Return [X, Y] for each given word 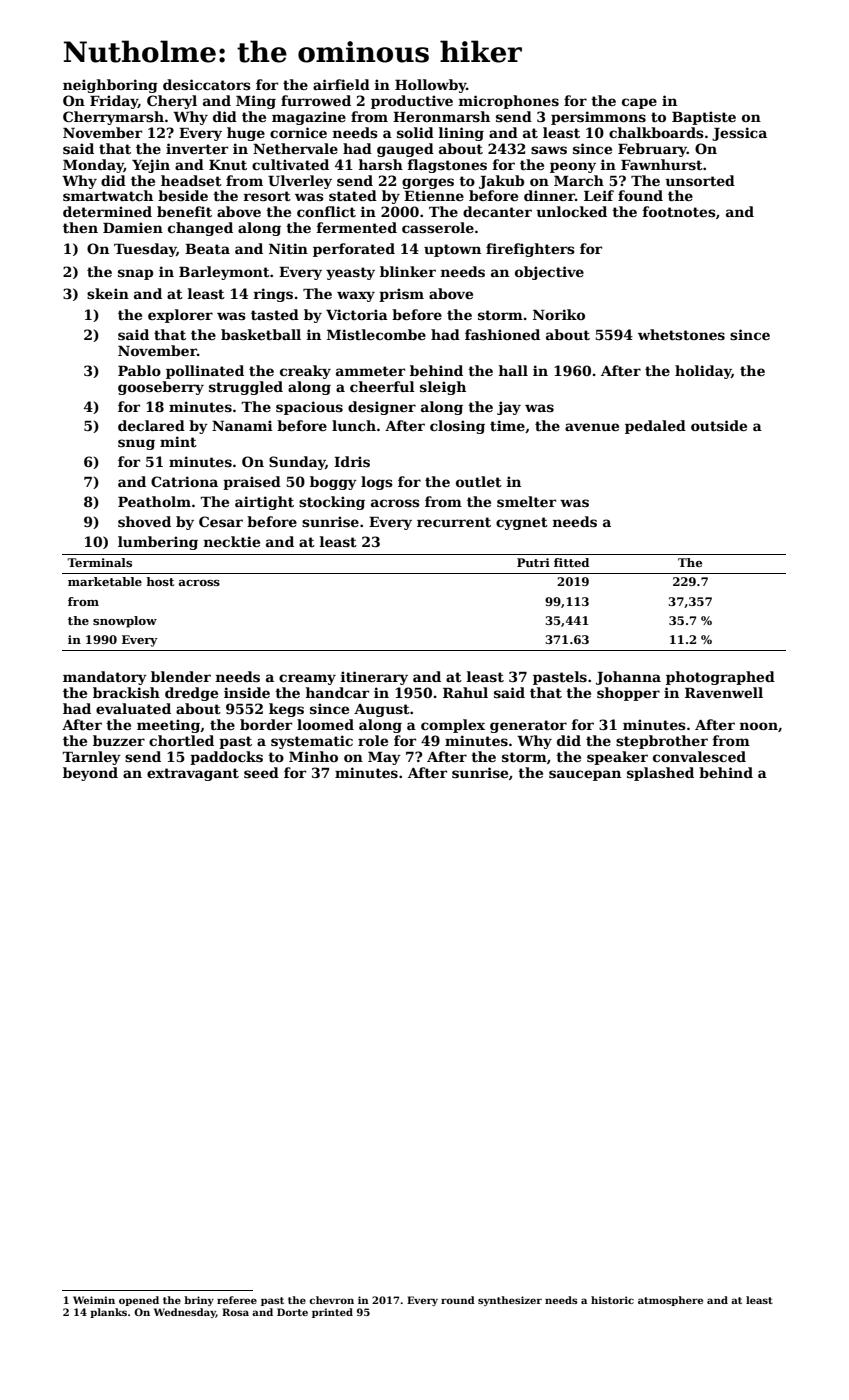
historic [612, 1300]
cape [639, 103]
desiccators [207, 84]
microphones [509, 102]
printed [332, 1313]
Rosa [235, 1312]
